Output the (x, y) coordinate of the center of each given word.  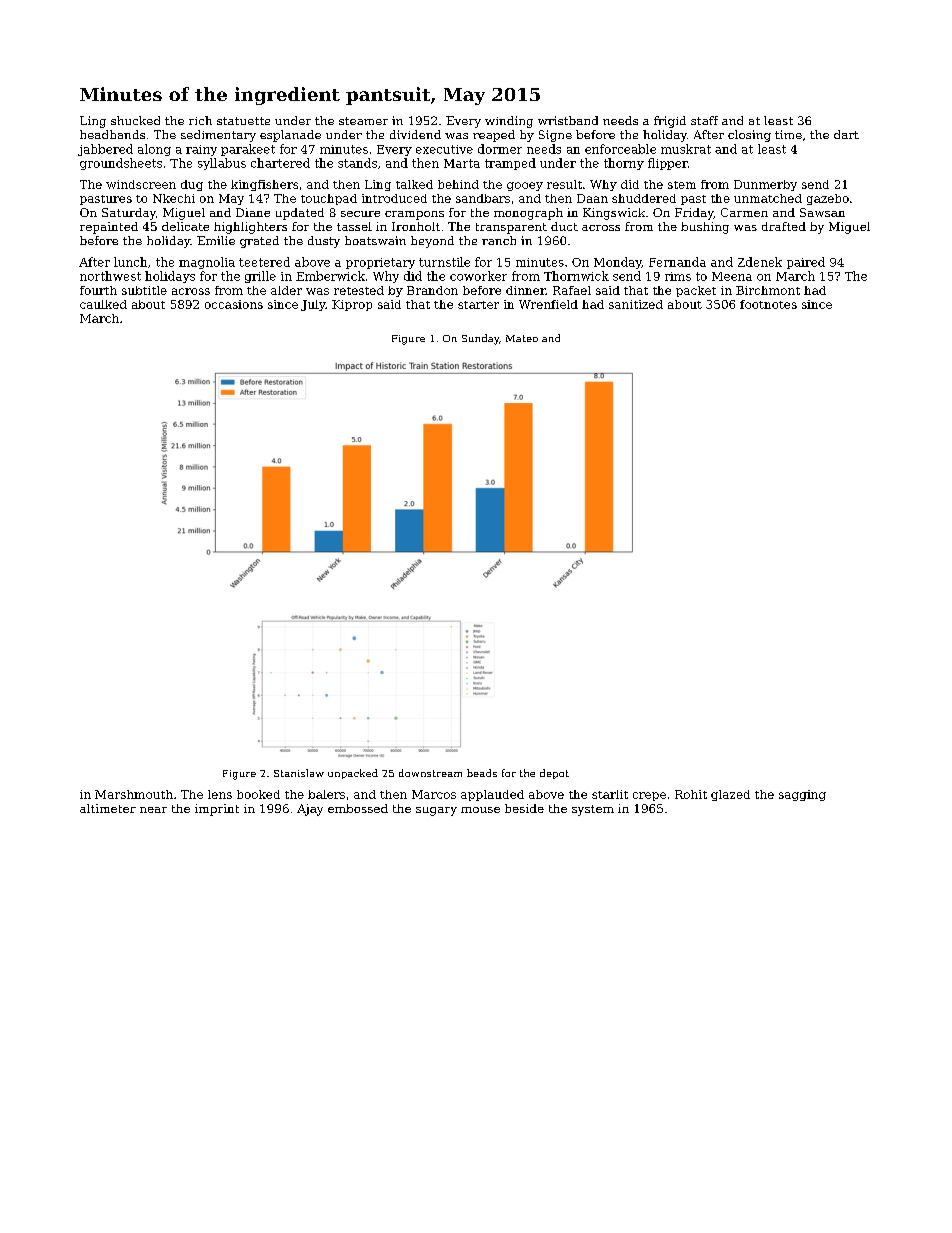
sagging (802, 795)
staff (704, 120)
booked (258, 794)
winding (509, 122)
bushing (705, 228)
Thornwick (576, 276)
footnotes (768, 304)
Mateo (522, 338)
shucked (135, 120)
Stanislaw (299, 773)
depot (554, 774)
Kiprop (352, 305)
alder (286, 290)
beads (482, 773)
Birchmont (768, 290)
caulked (103, 304)
